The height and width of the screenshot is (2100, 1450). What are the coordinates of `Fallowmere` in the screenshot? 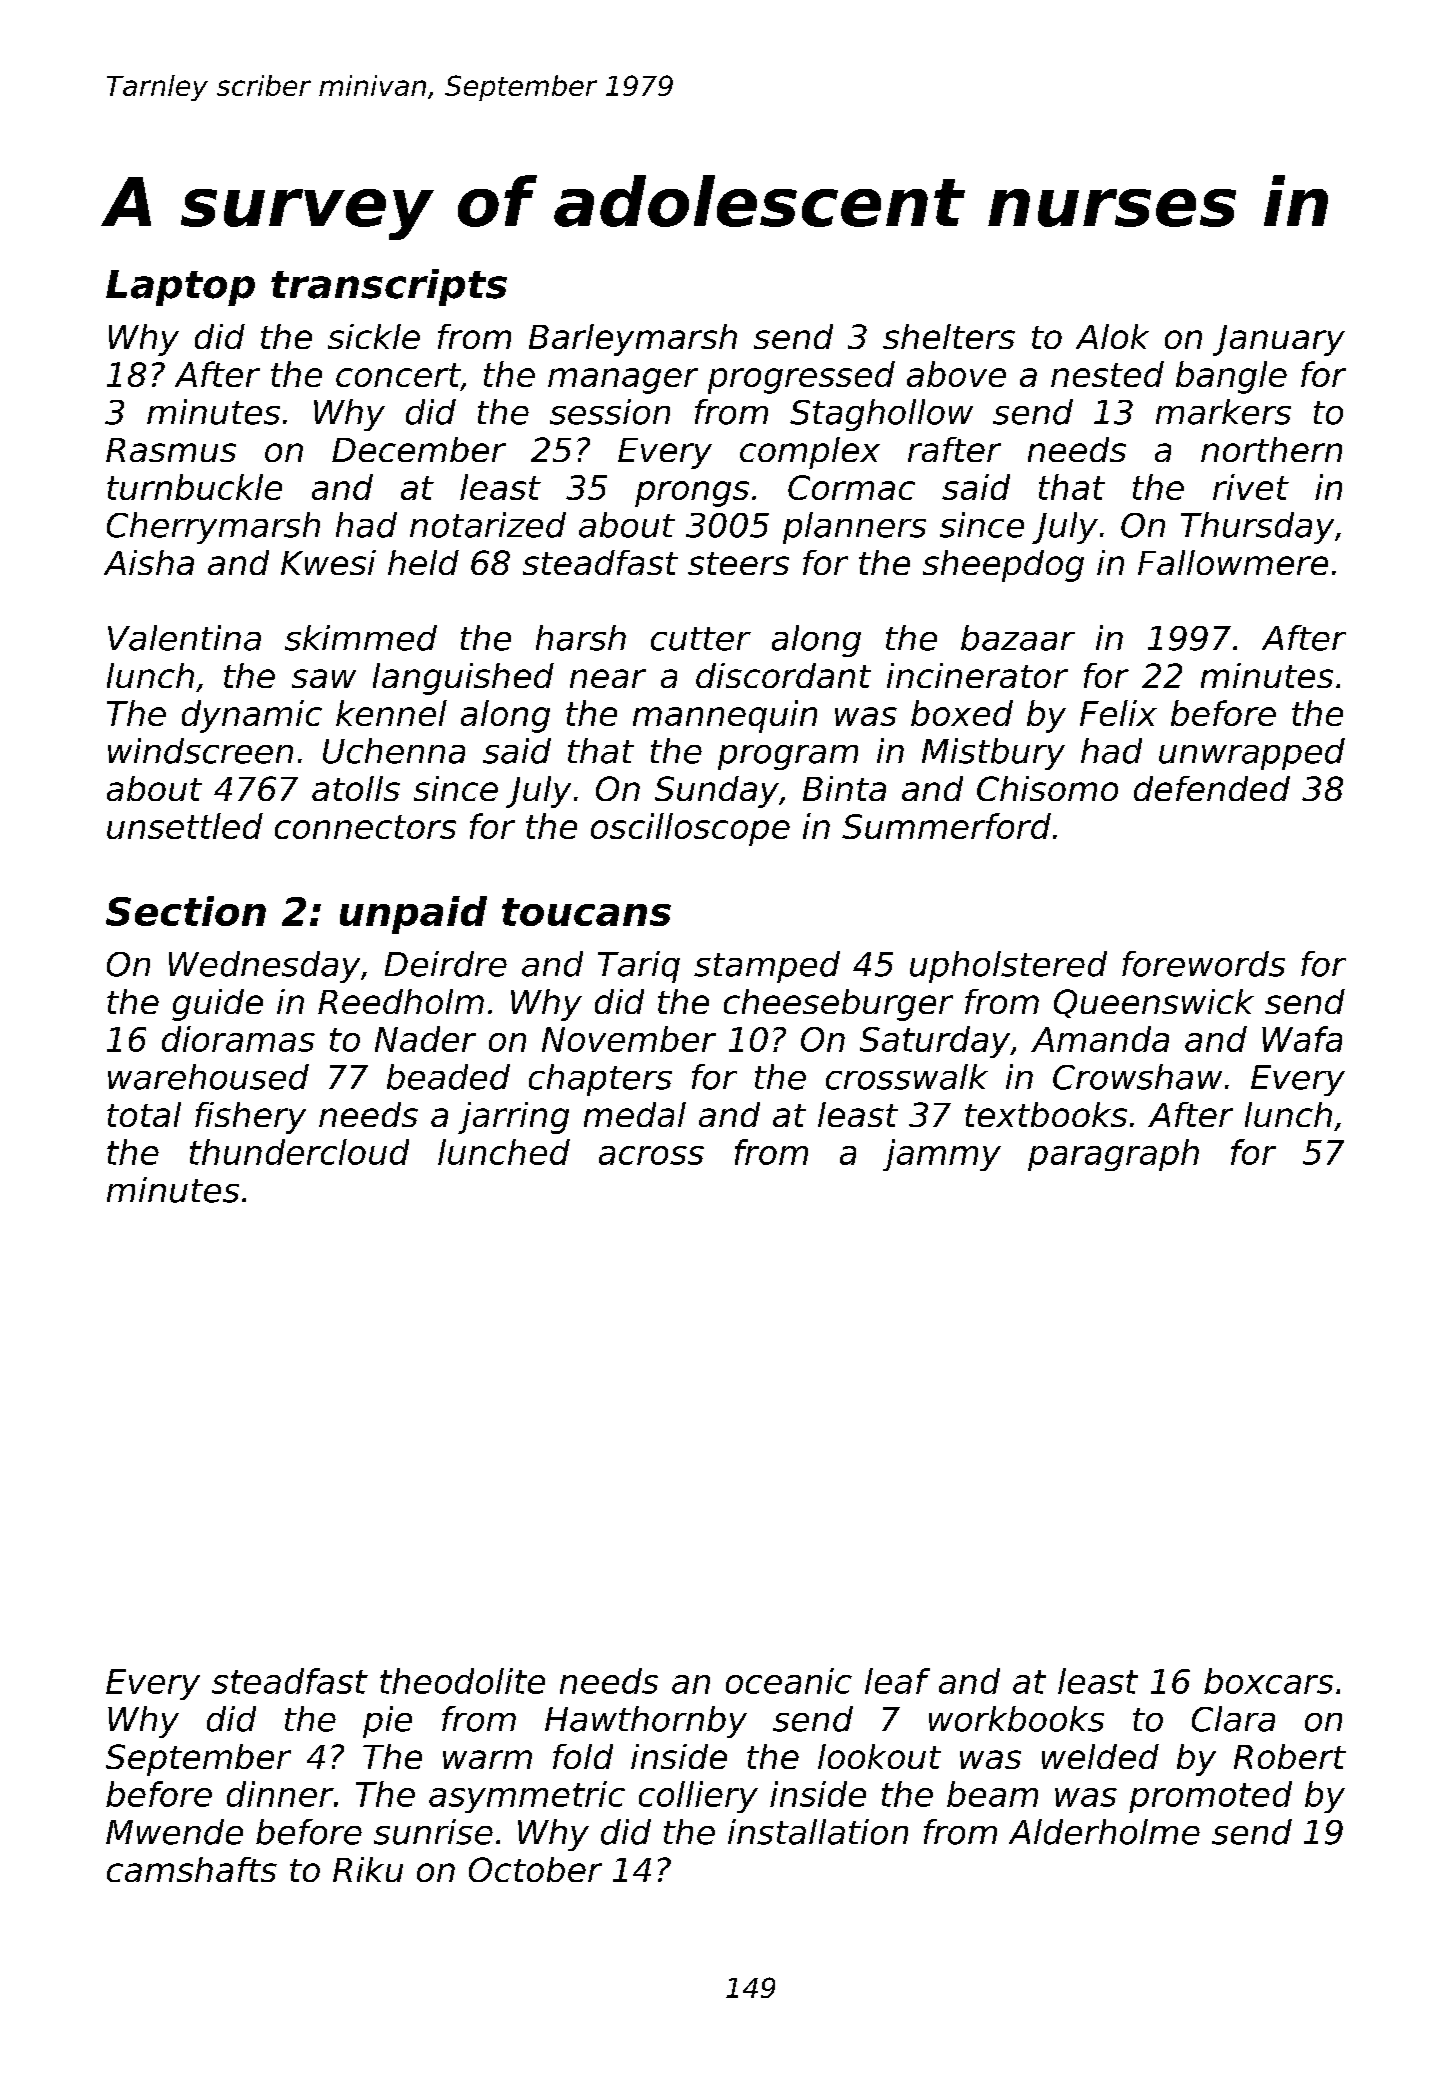 It's located at (1233, 562).
